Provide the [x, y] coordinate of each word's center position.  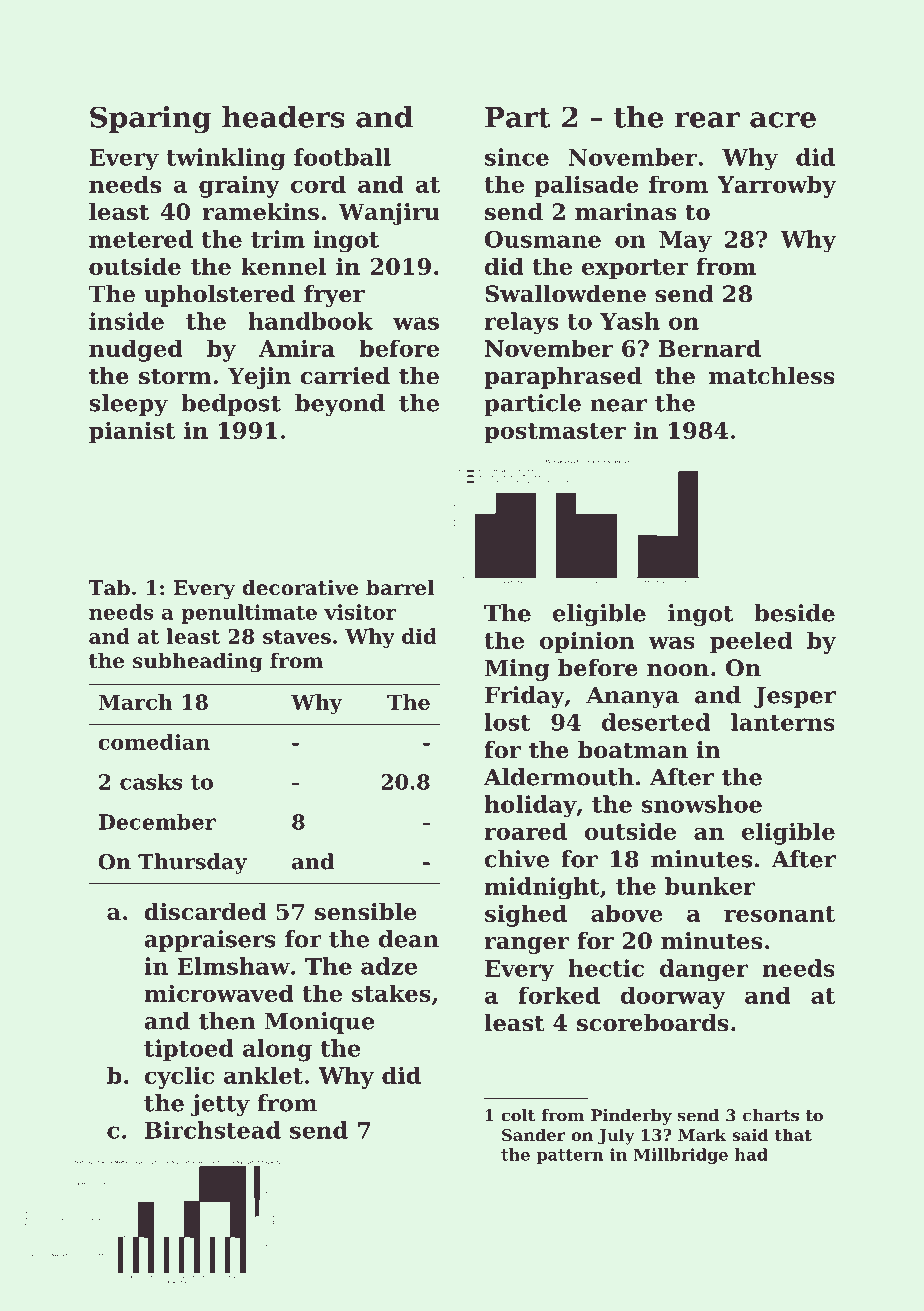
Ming [517, 670]
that [793, 1134]
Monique [319, 1023]
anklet [263, 1075]
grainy [239, 186]
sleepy [128, 405]
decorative [300, 587]
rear [707, 120]
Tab [109, 587]
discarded [205, 912]
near [618, 405]
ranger [527, 945]
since [517, 157]
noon [678, 670]
